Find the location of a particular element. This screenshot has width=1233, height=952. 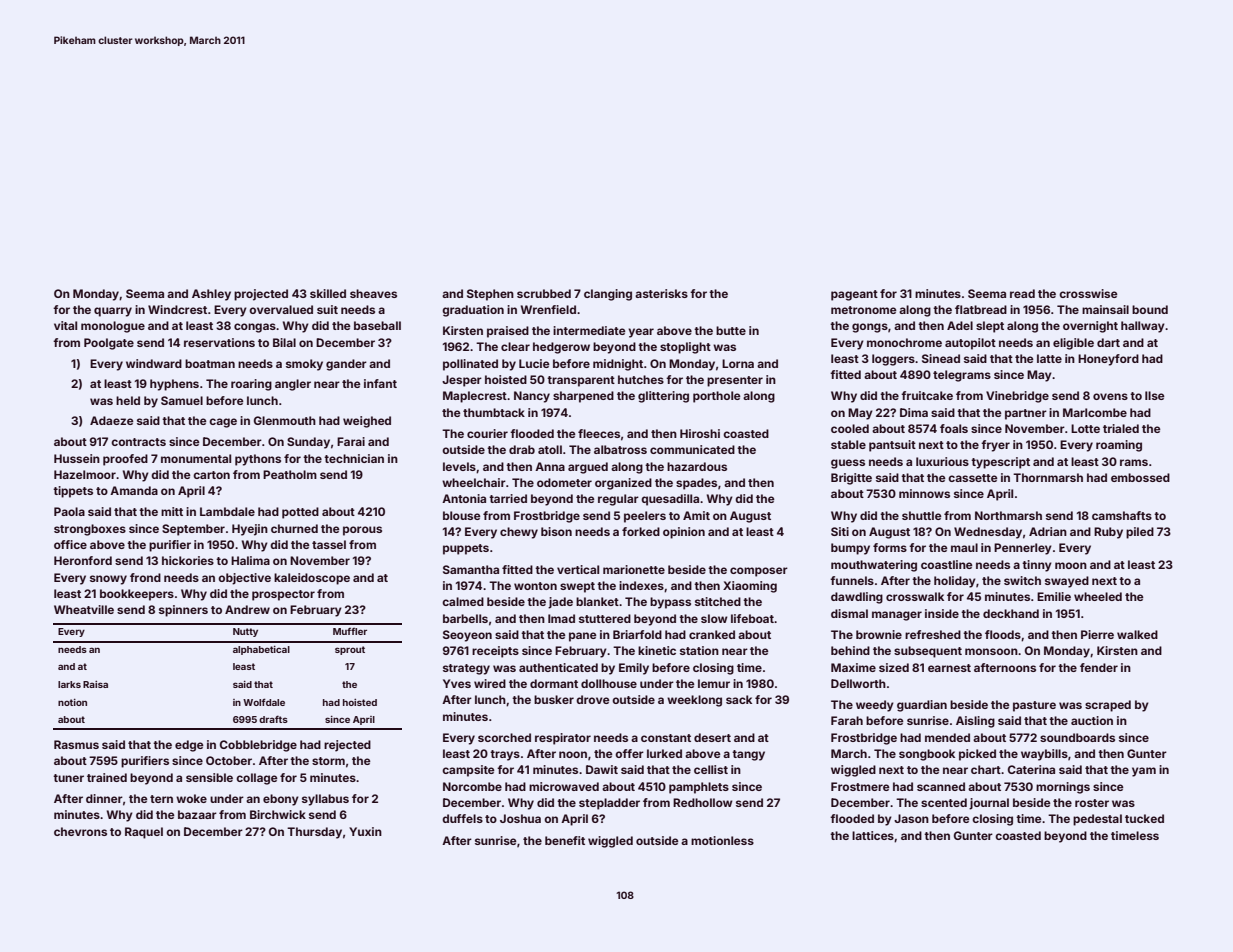

office is located at coordinates (70, 544).
